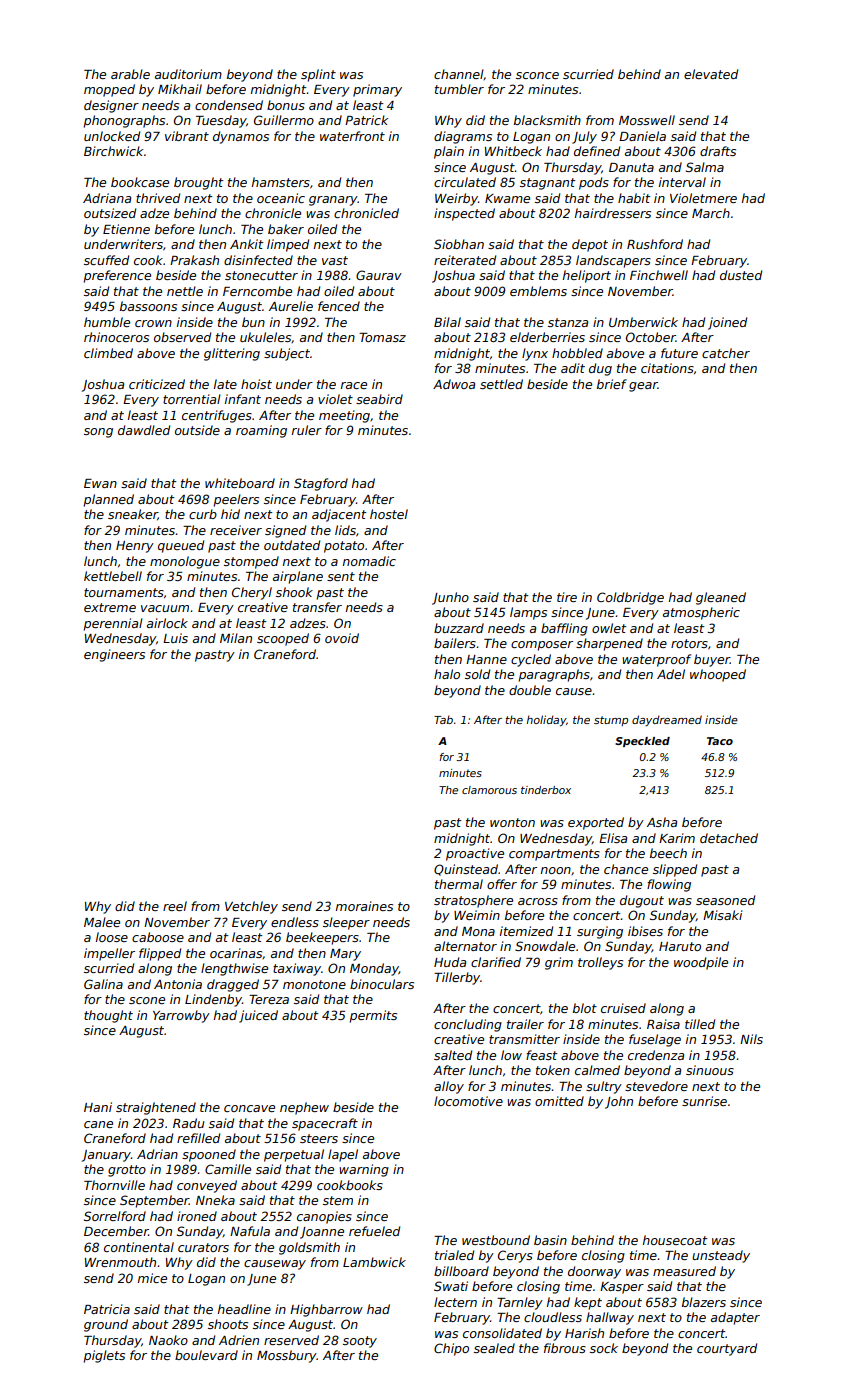 This document has width=849, height=1400. Describe the element at coordinates (175, 906) in the document. I see `reel` at that location.
